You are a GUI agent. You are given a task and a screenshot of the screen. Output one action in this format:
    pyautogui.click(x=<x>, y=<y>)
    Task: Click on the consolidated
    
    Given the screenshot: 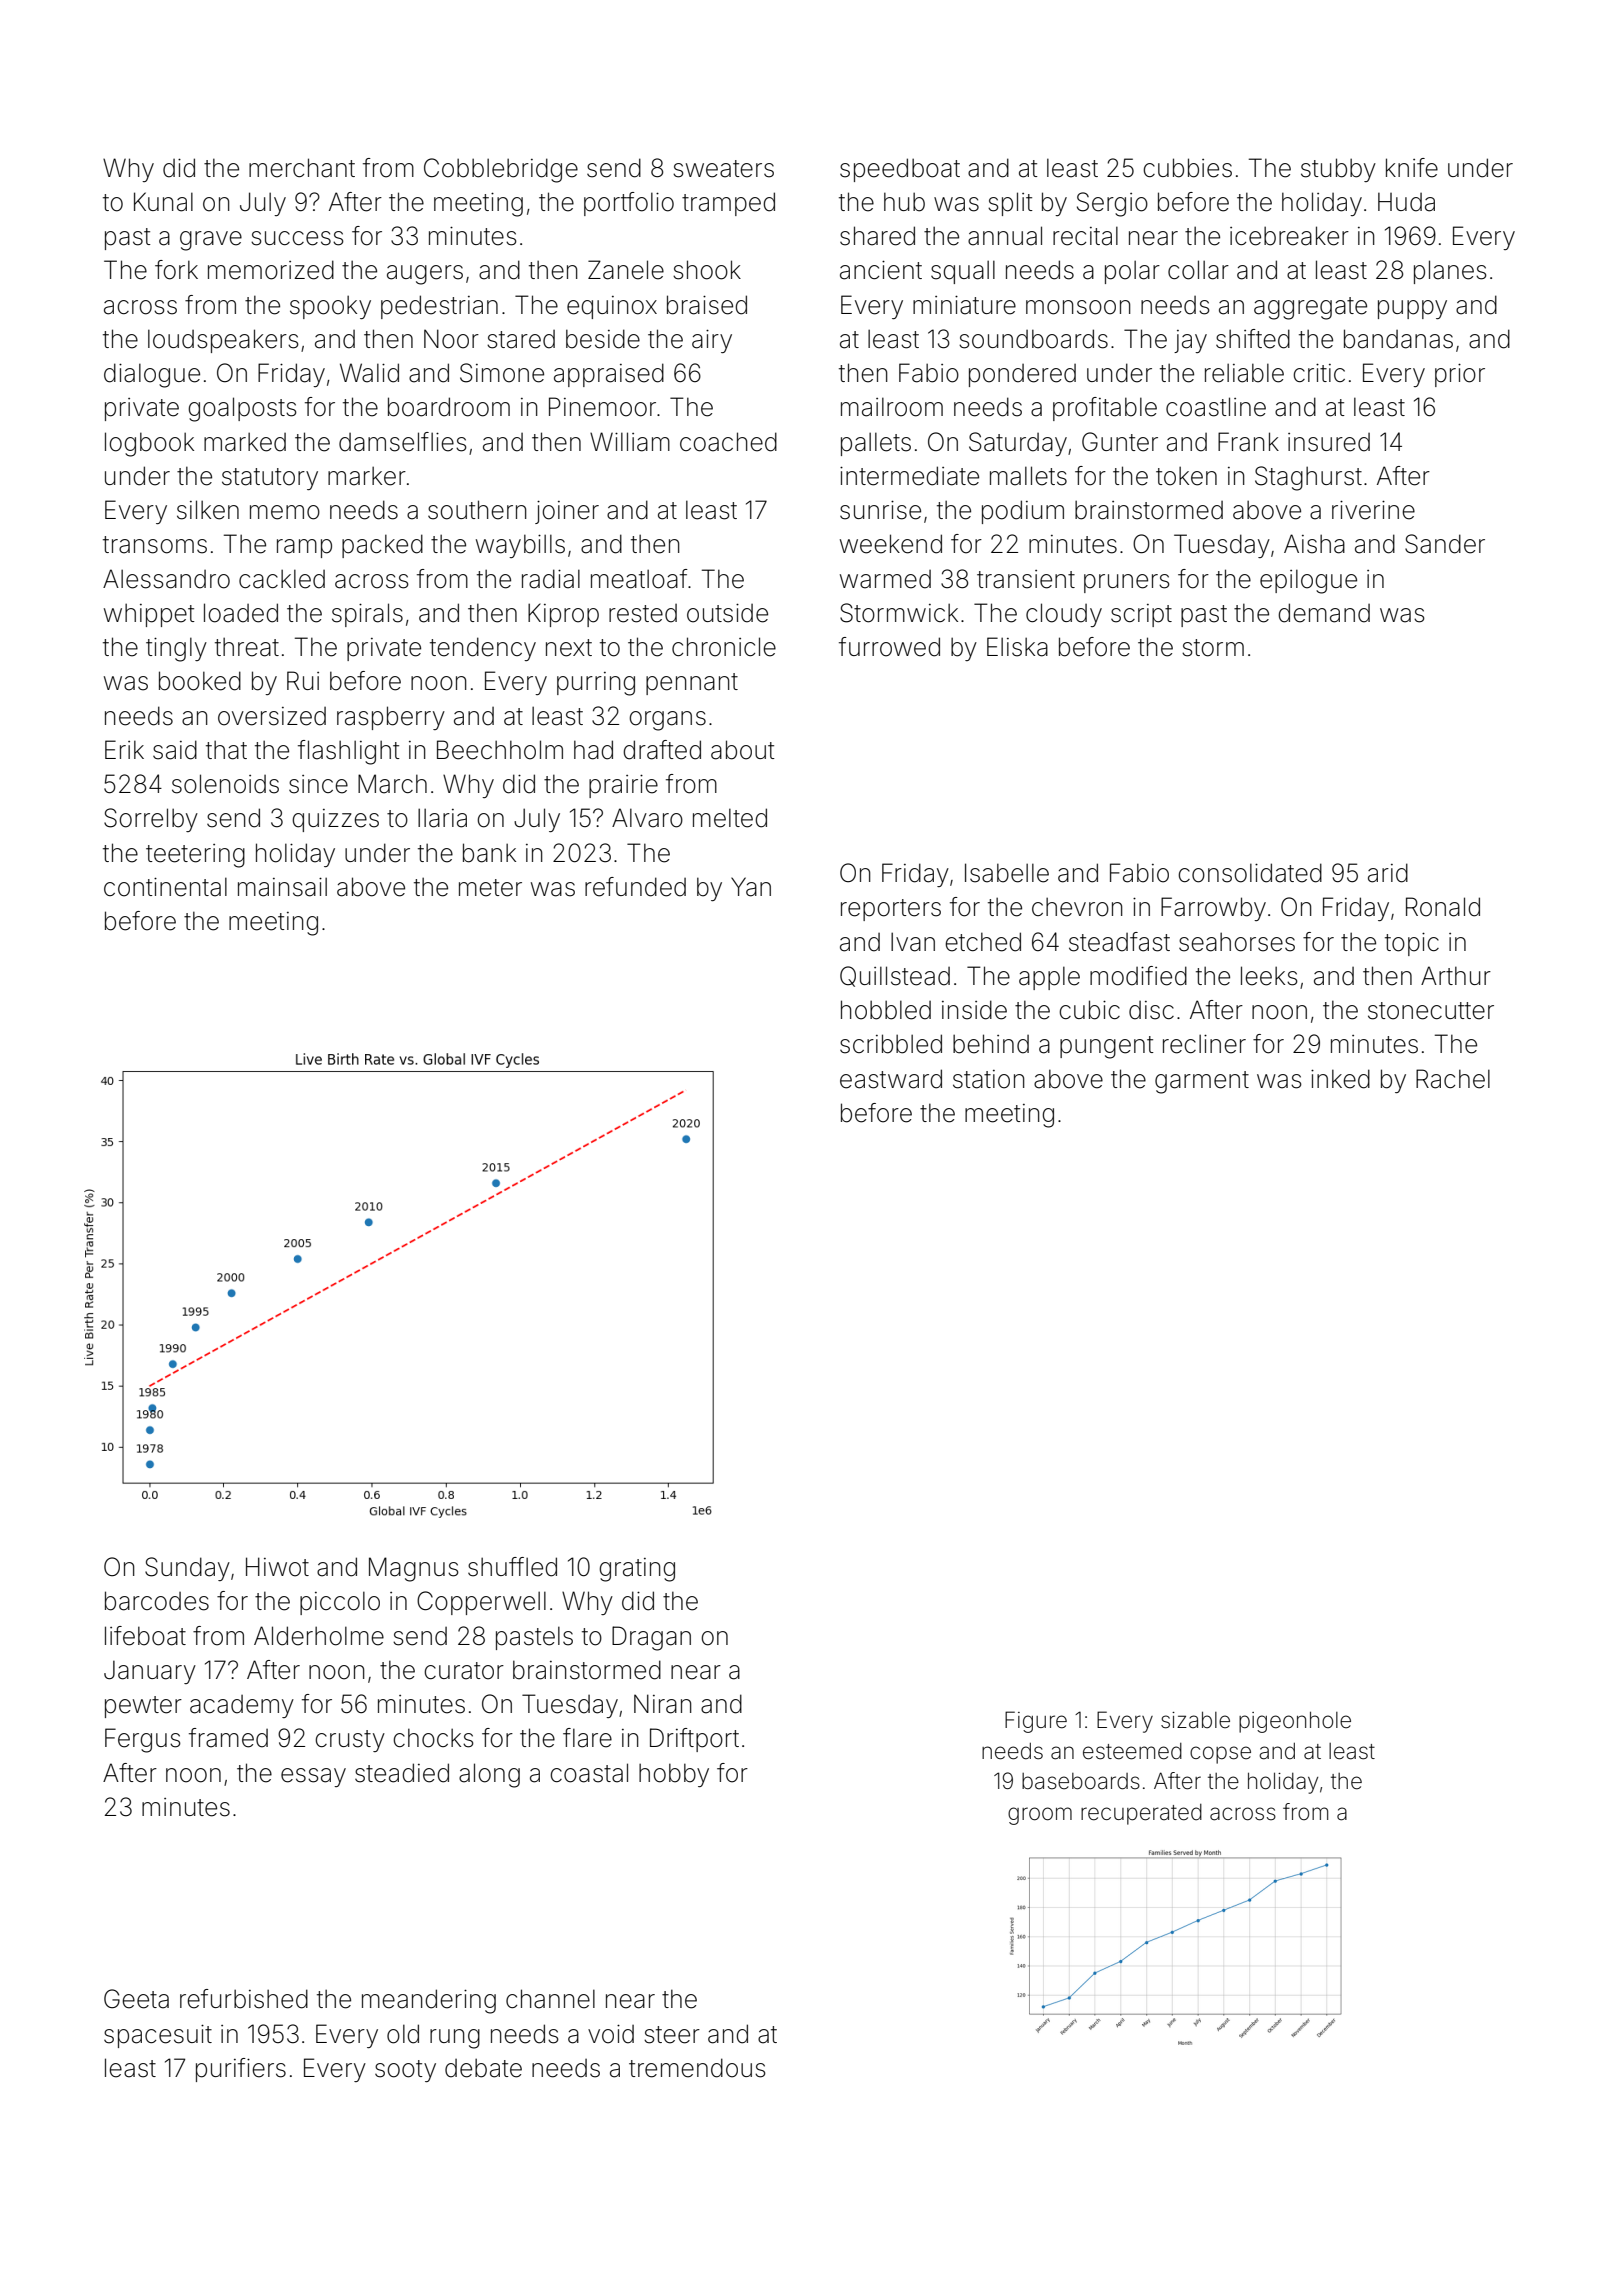 What is the action you would take?
    pyautogui.click(x=1250, y=873)
